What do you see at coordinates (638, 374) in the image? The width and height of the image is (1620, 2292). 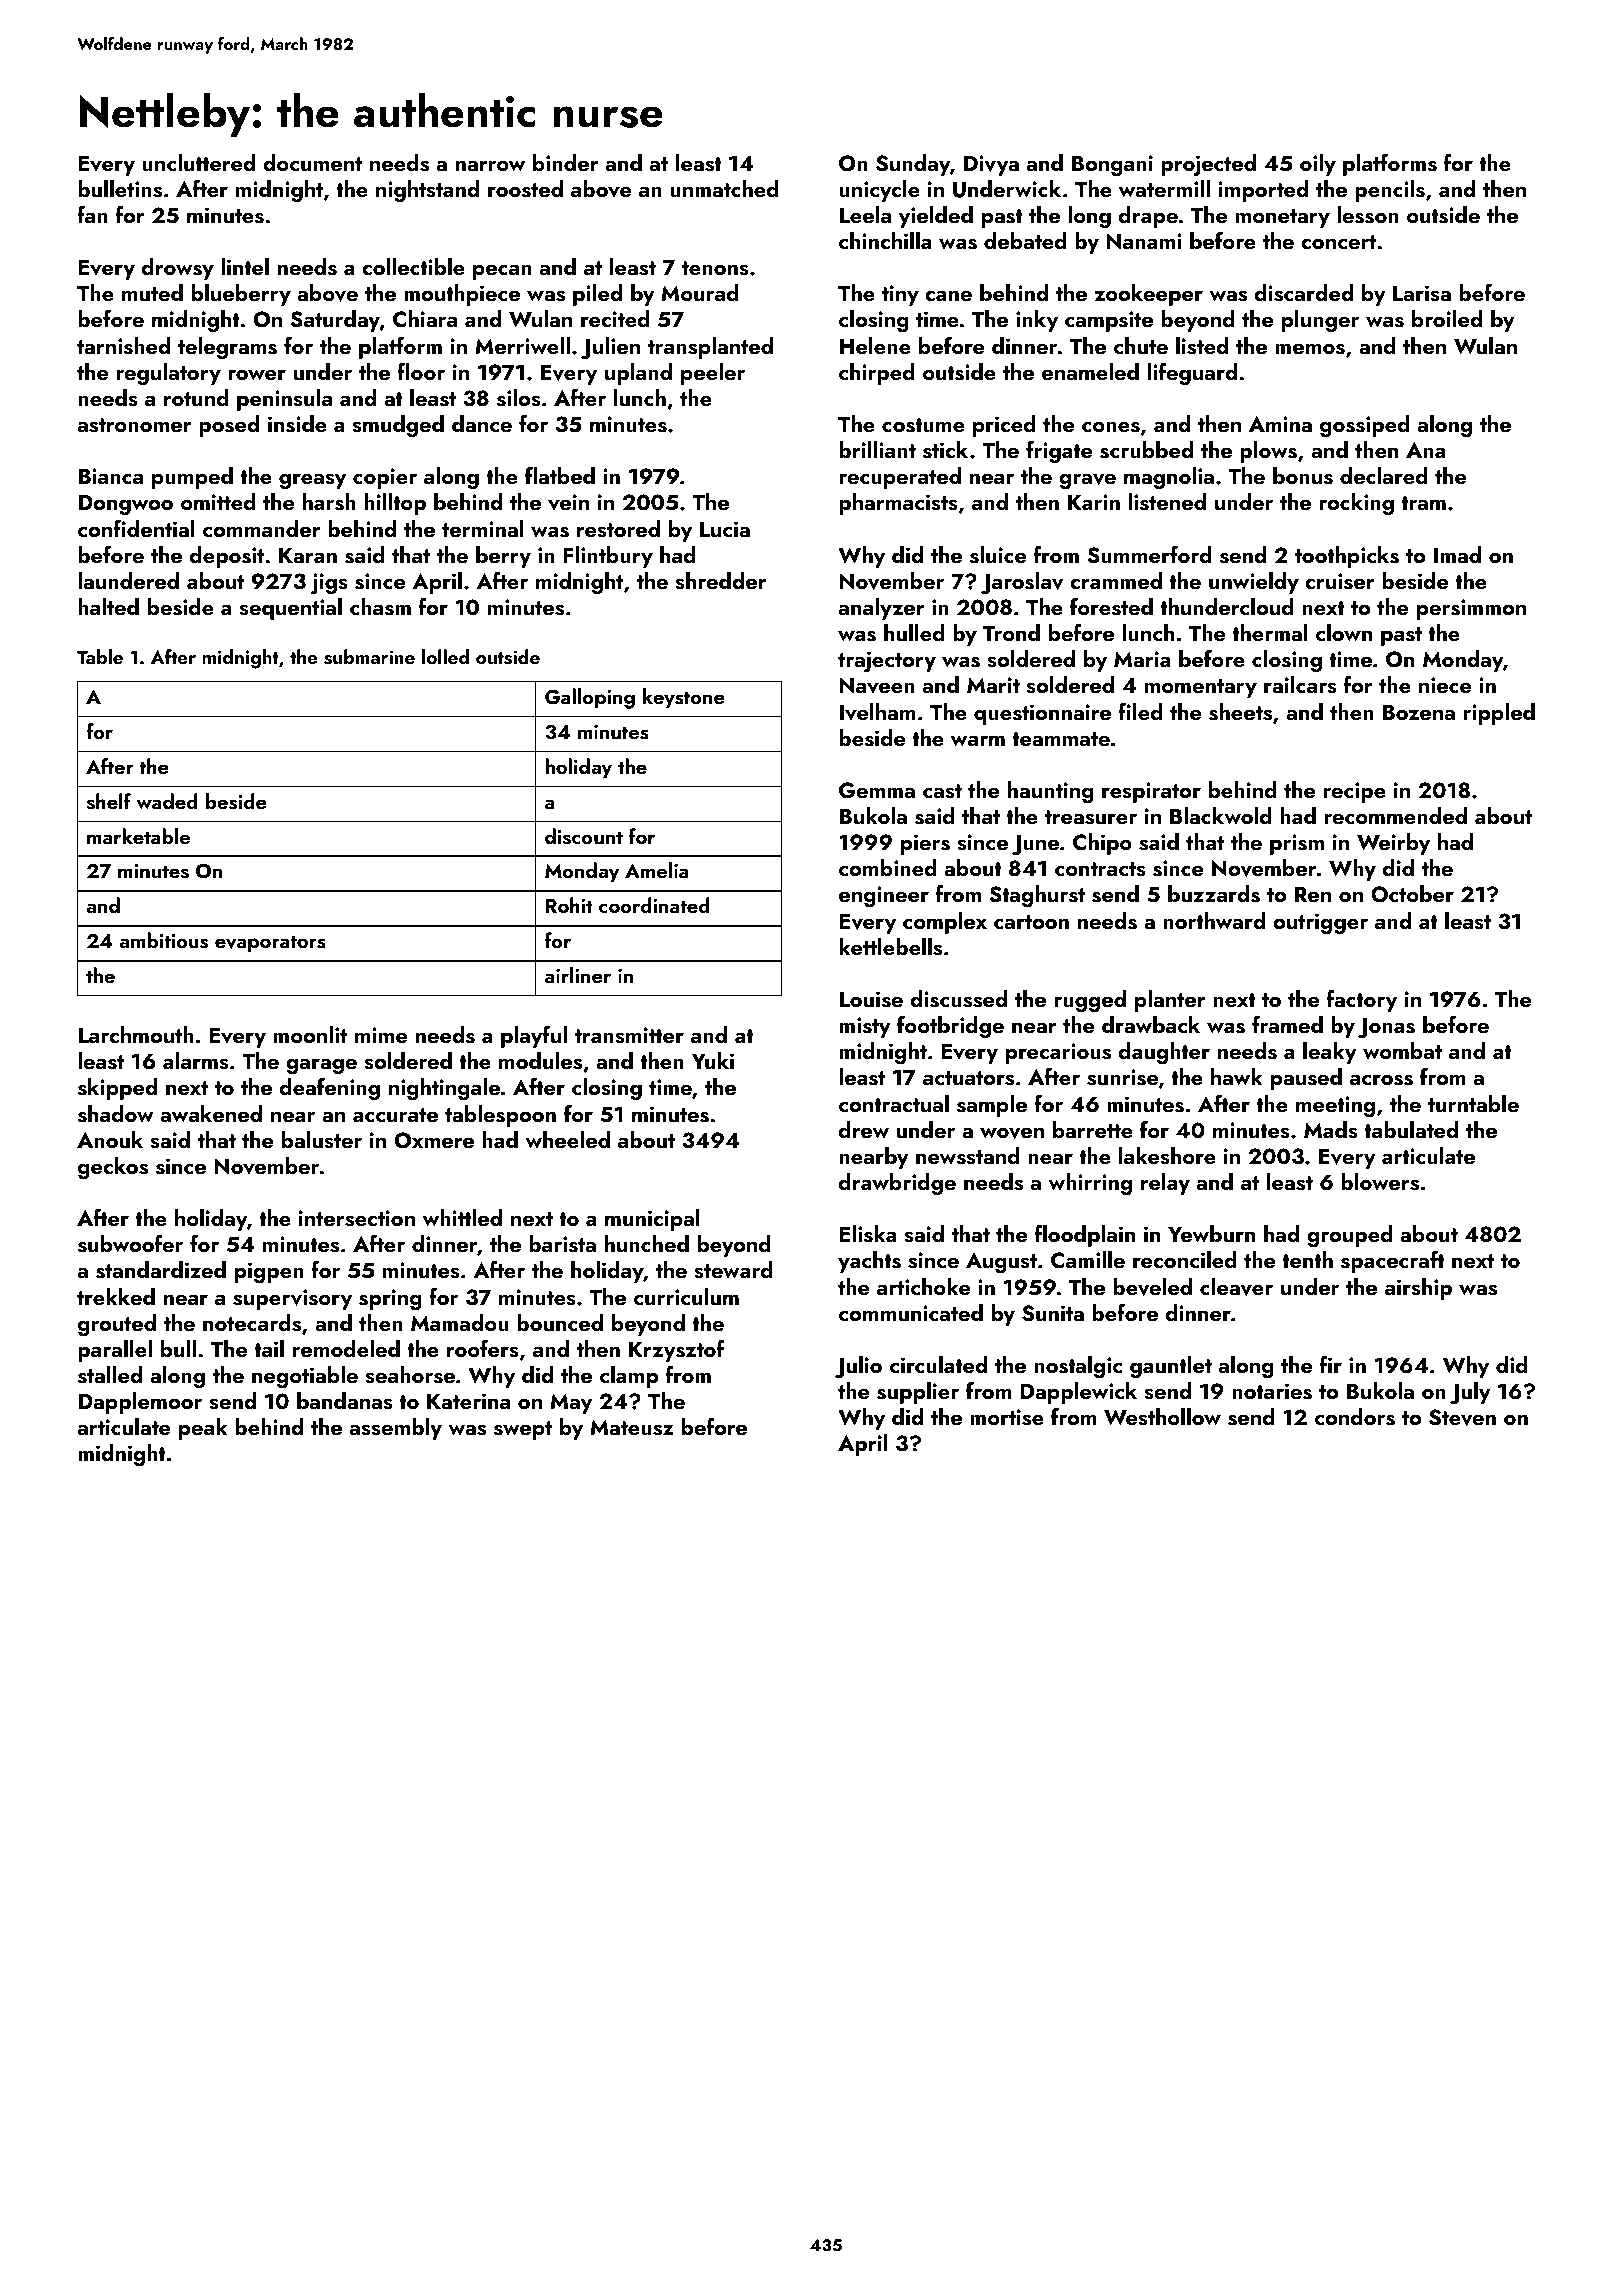 I see `upland` at bounding box center [638, 374].
